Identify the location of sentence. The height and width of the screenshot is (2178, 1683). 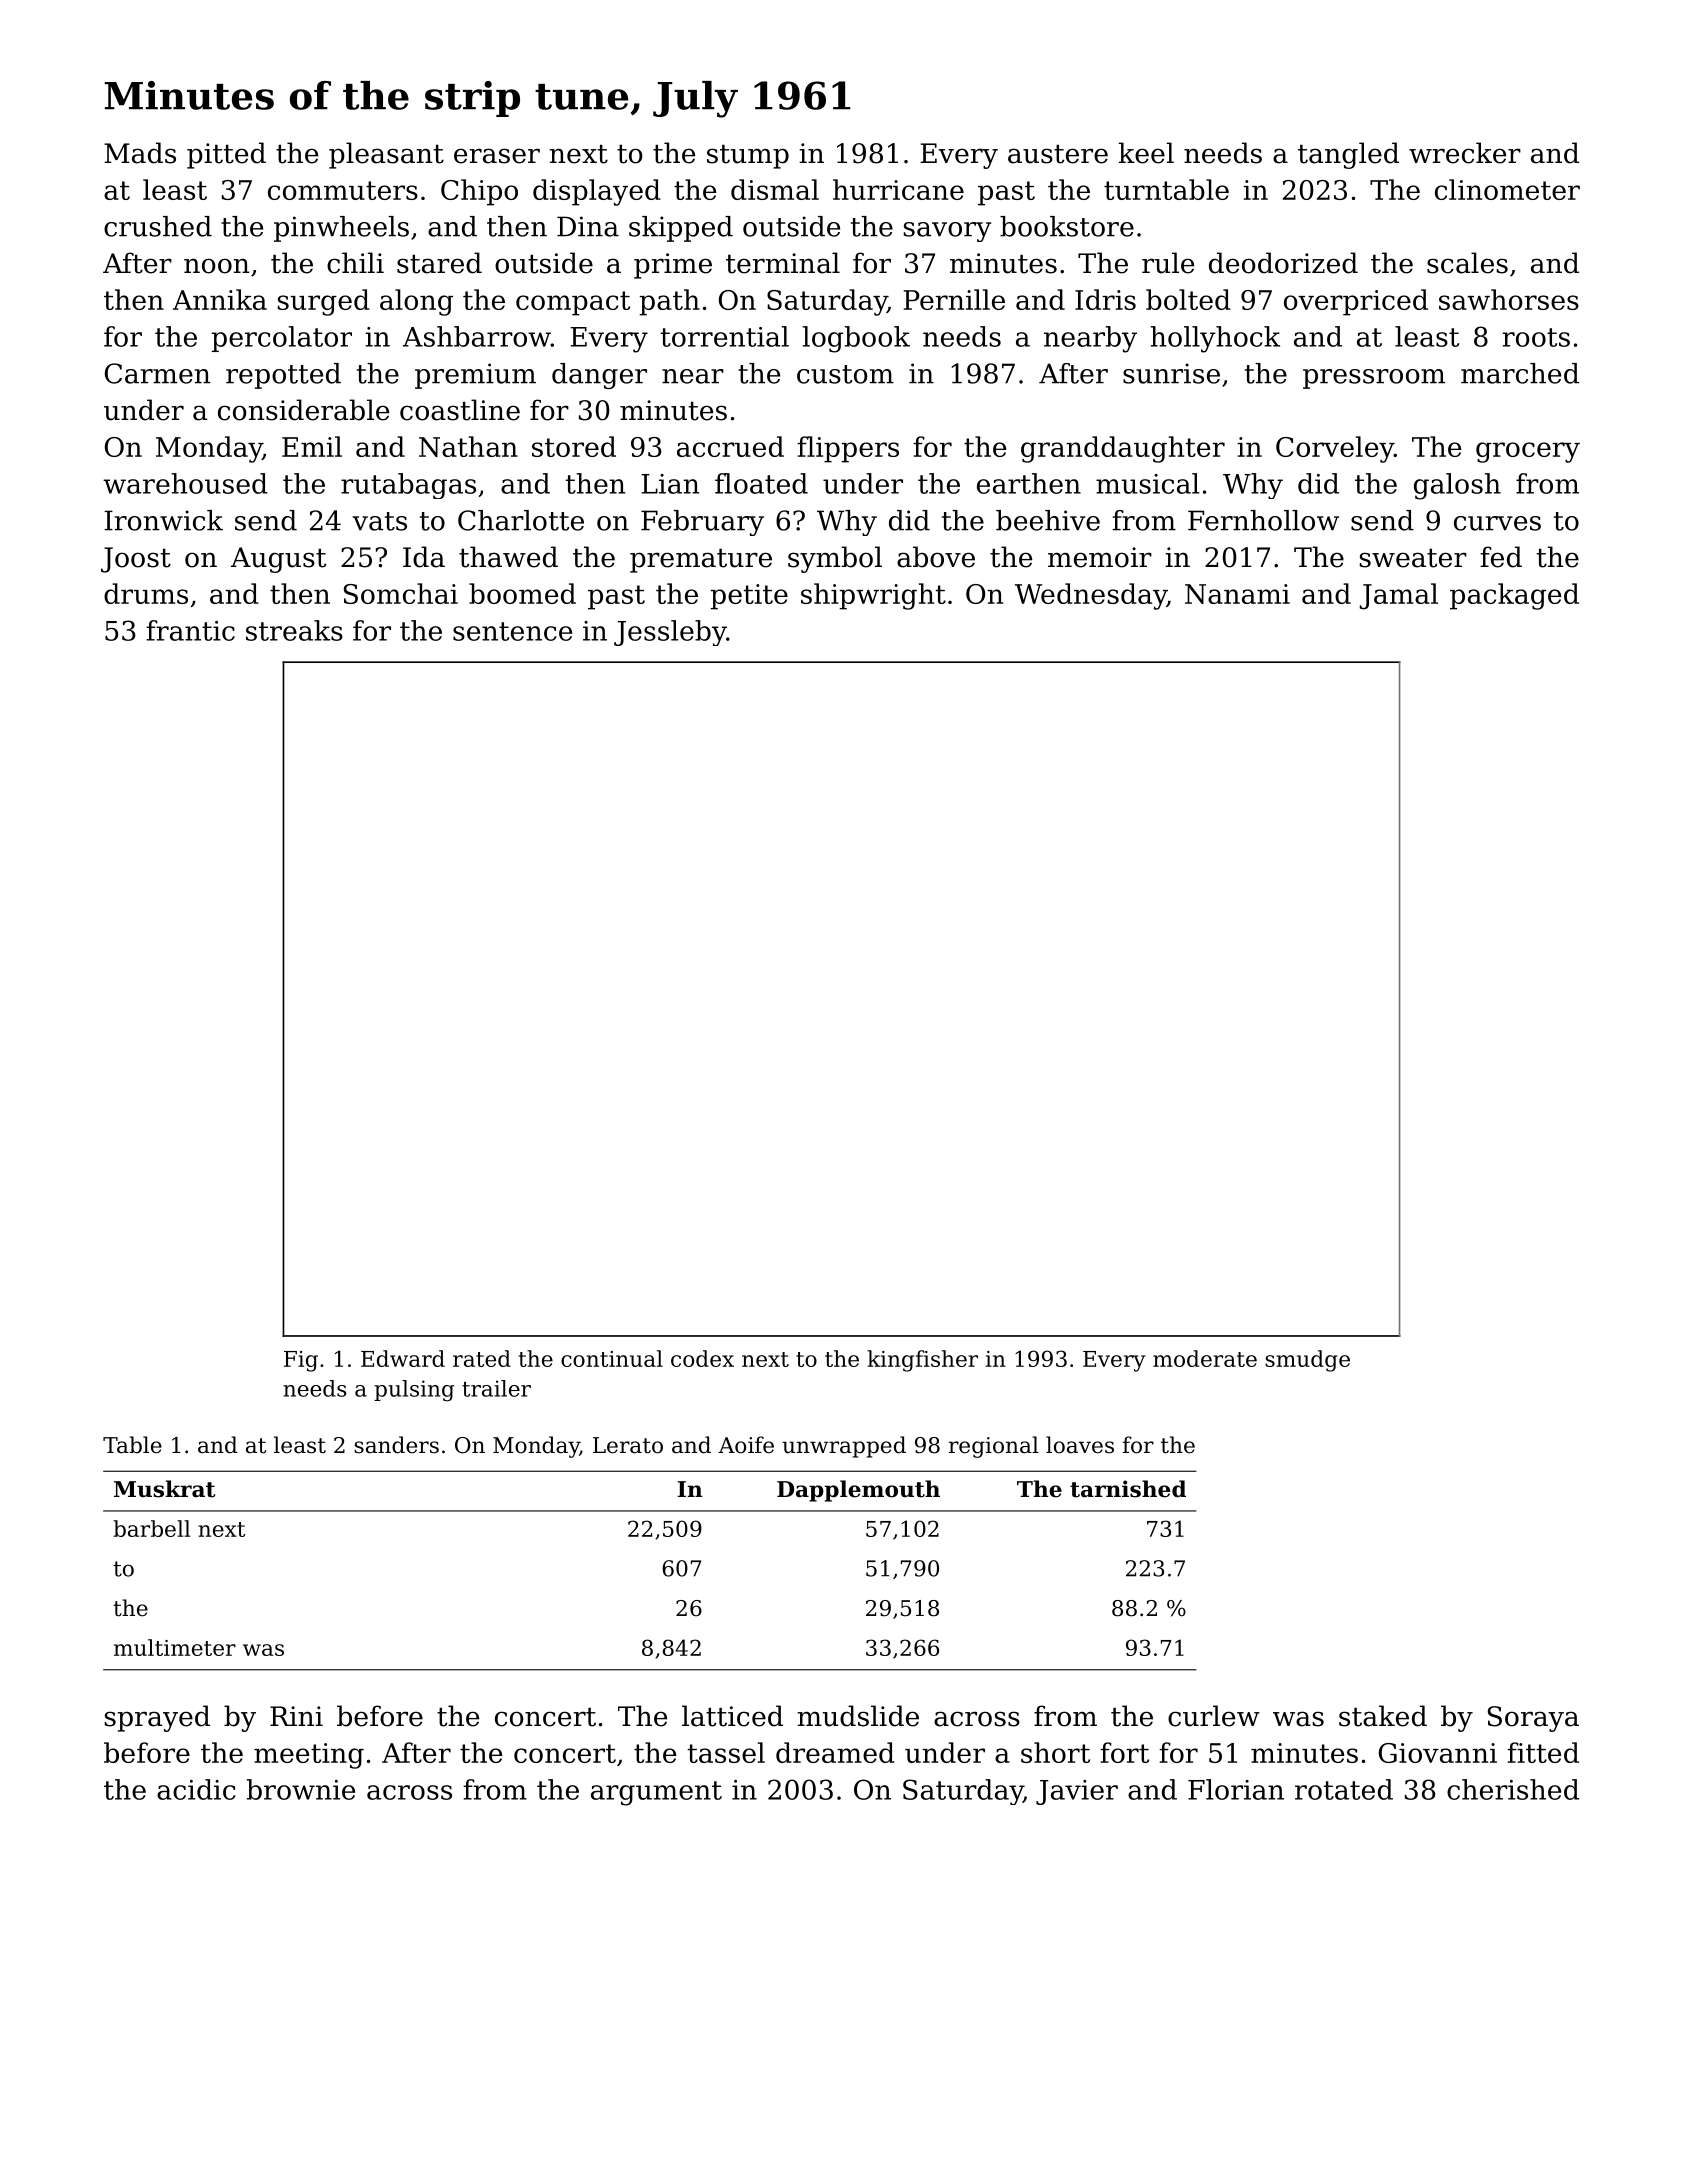
(512, 631).
